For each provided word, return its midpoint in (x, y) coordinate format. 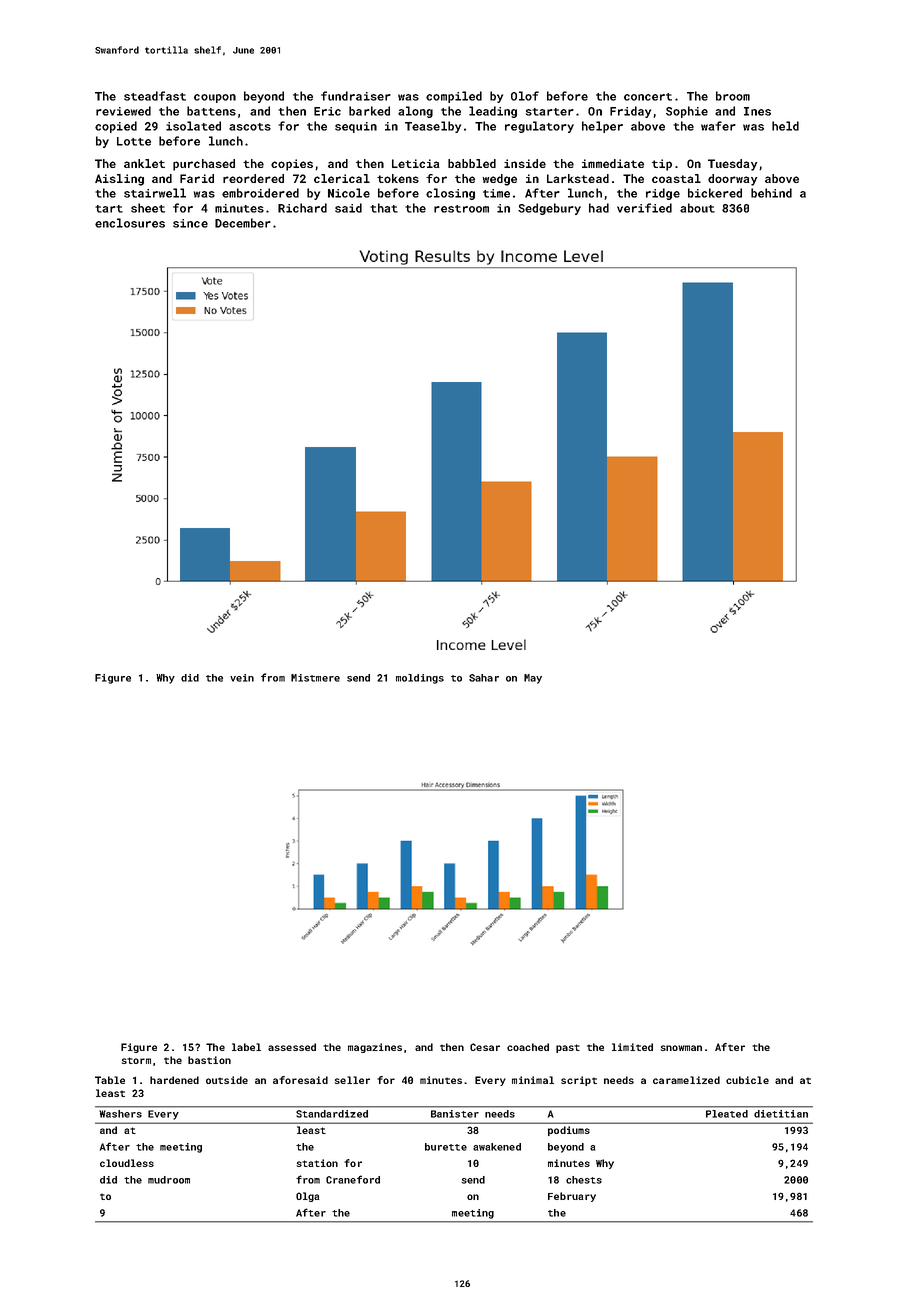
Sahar (484, 678)
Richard (302, 208)
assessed (292, 1047)
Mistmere (315, 678)
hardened (174, 1080)
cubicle (747, 1080)
